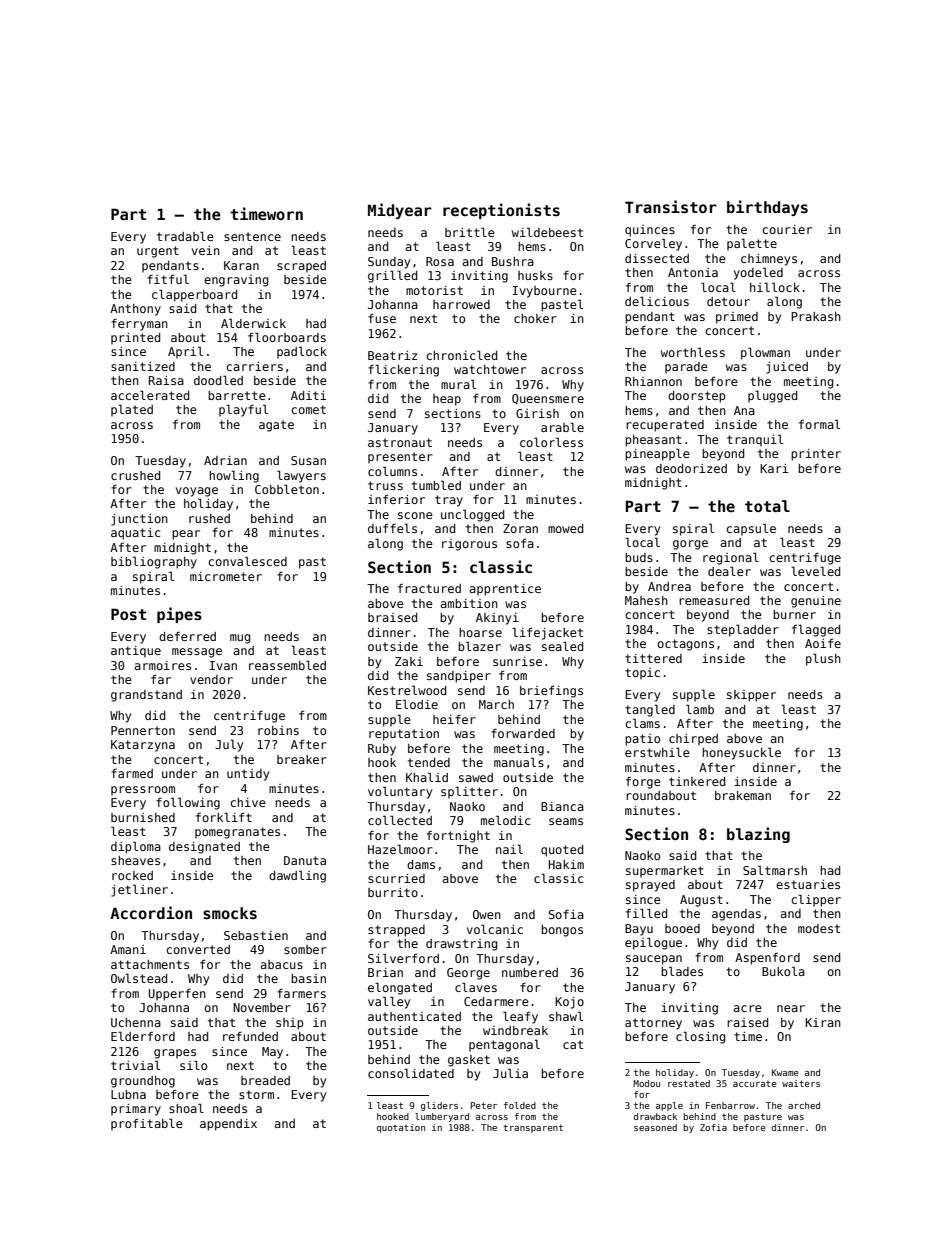 The image size is (952, 1233). What do you see at coordinates (385, 972) in the image?
I see `Brian` at bounding box center [385, 972].
